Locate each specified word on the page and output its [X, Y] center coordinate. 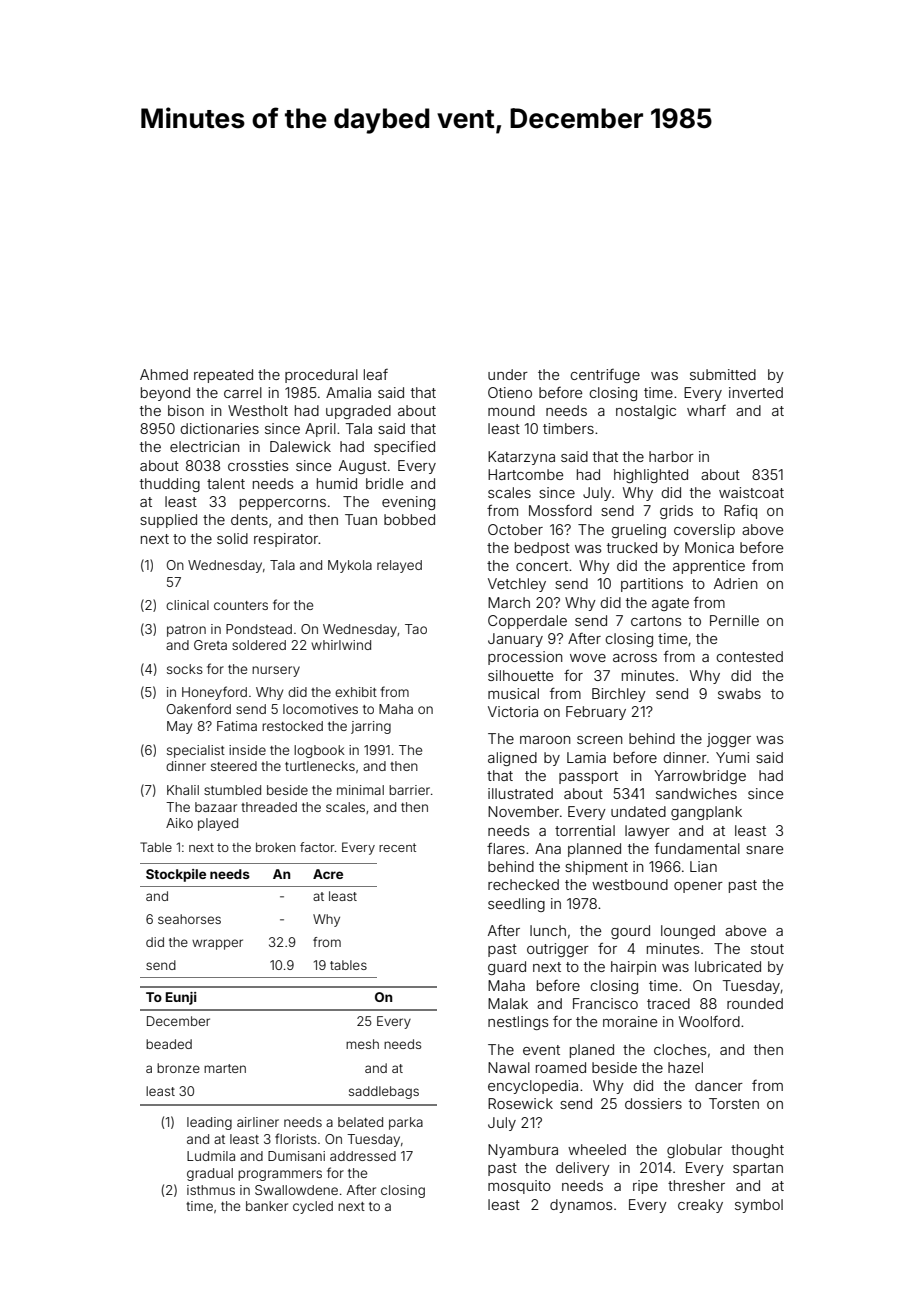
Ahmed [164, 374]
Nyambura [523, 1151]
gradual [210, 1174]
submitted [723, 374]
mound [511, 410]
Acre [328, 874]
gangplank [706, 813]
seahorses [189, 919]
